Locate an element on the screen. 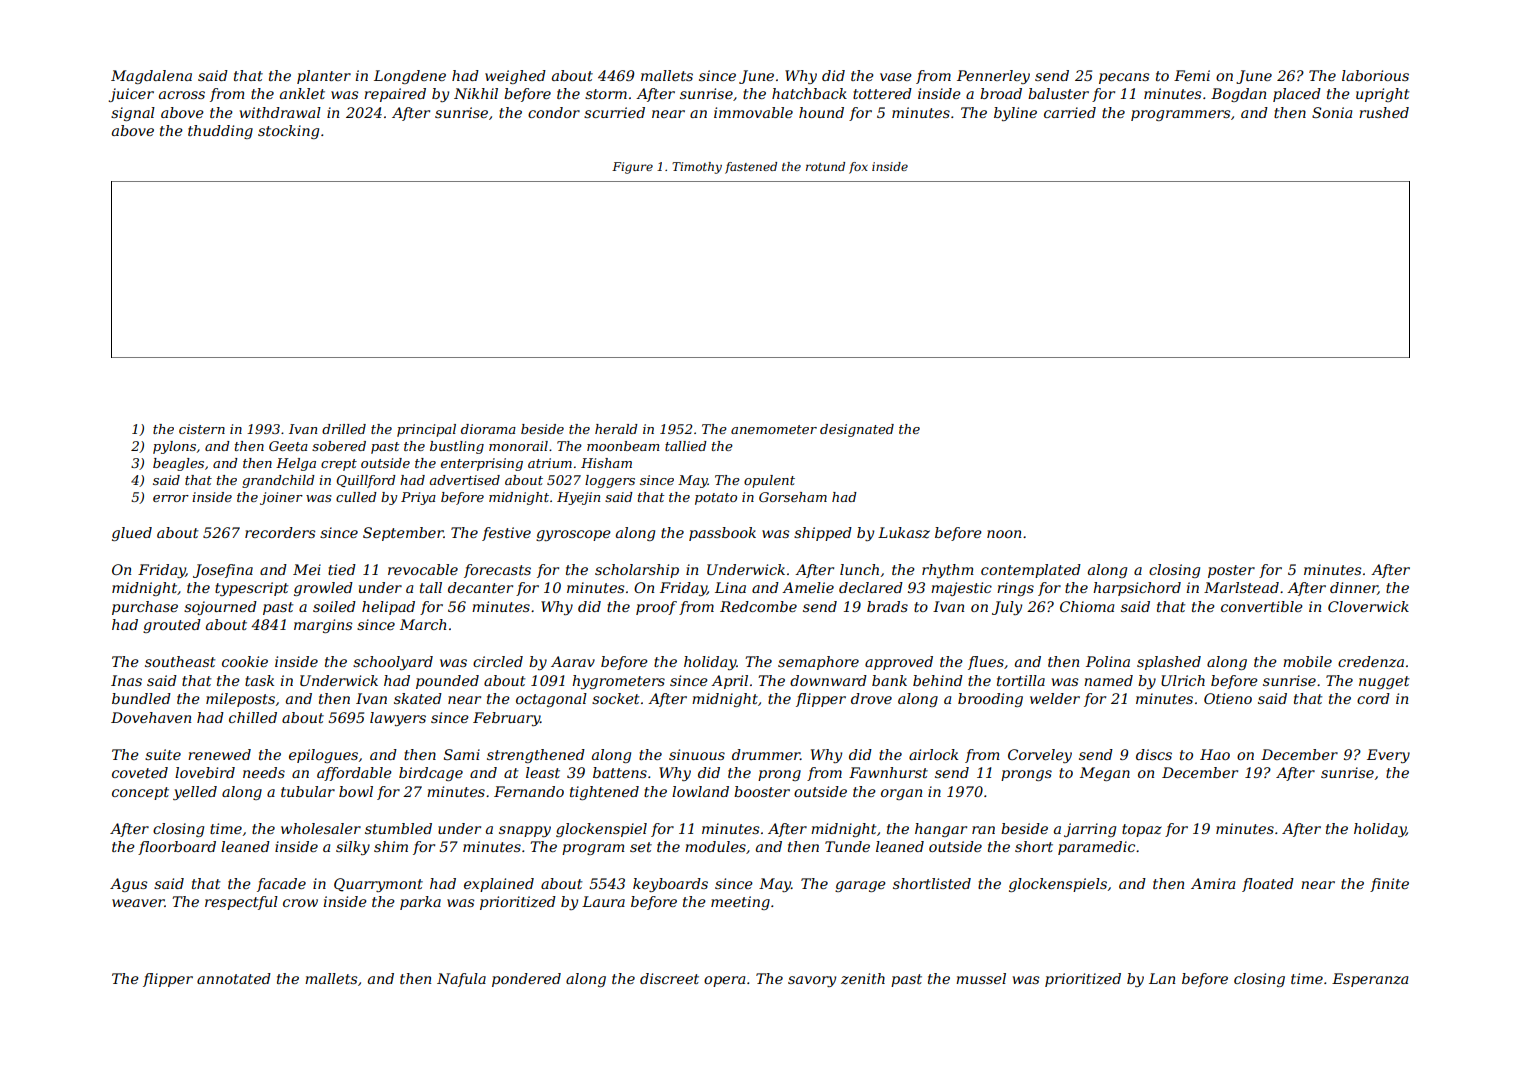 The width and height of the screenshot is (1521, 1075). moonbeam is located at coordinates (623, 446).
